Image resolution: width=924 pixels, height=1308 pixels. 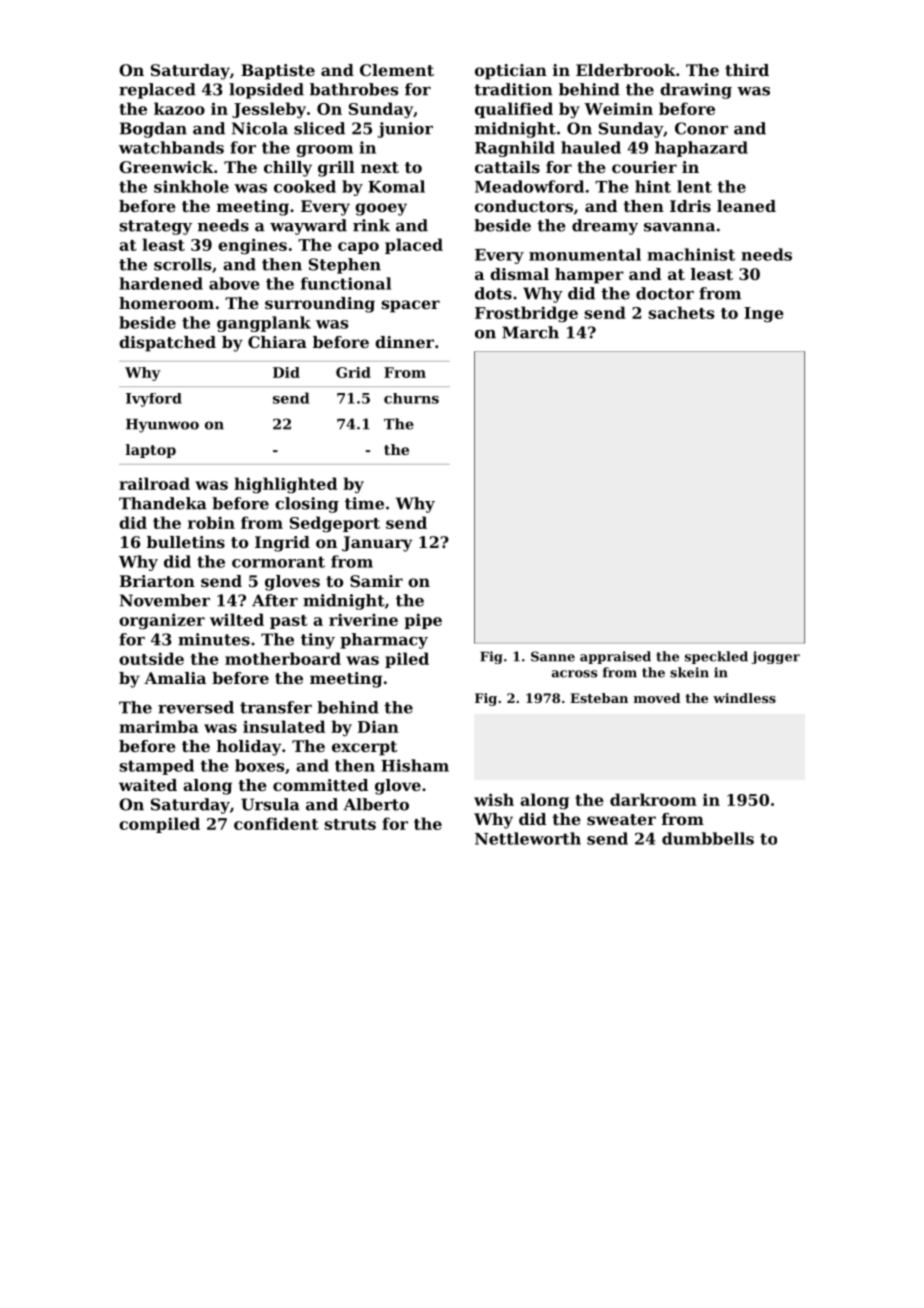 What do you see at coordinates (162, 426) in the image?
I see `Hyunwoo` at bounding box center [162, 426].
